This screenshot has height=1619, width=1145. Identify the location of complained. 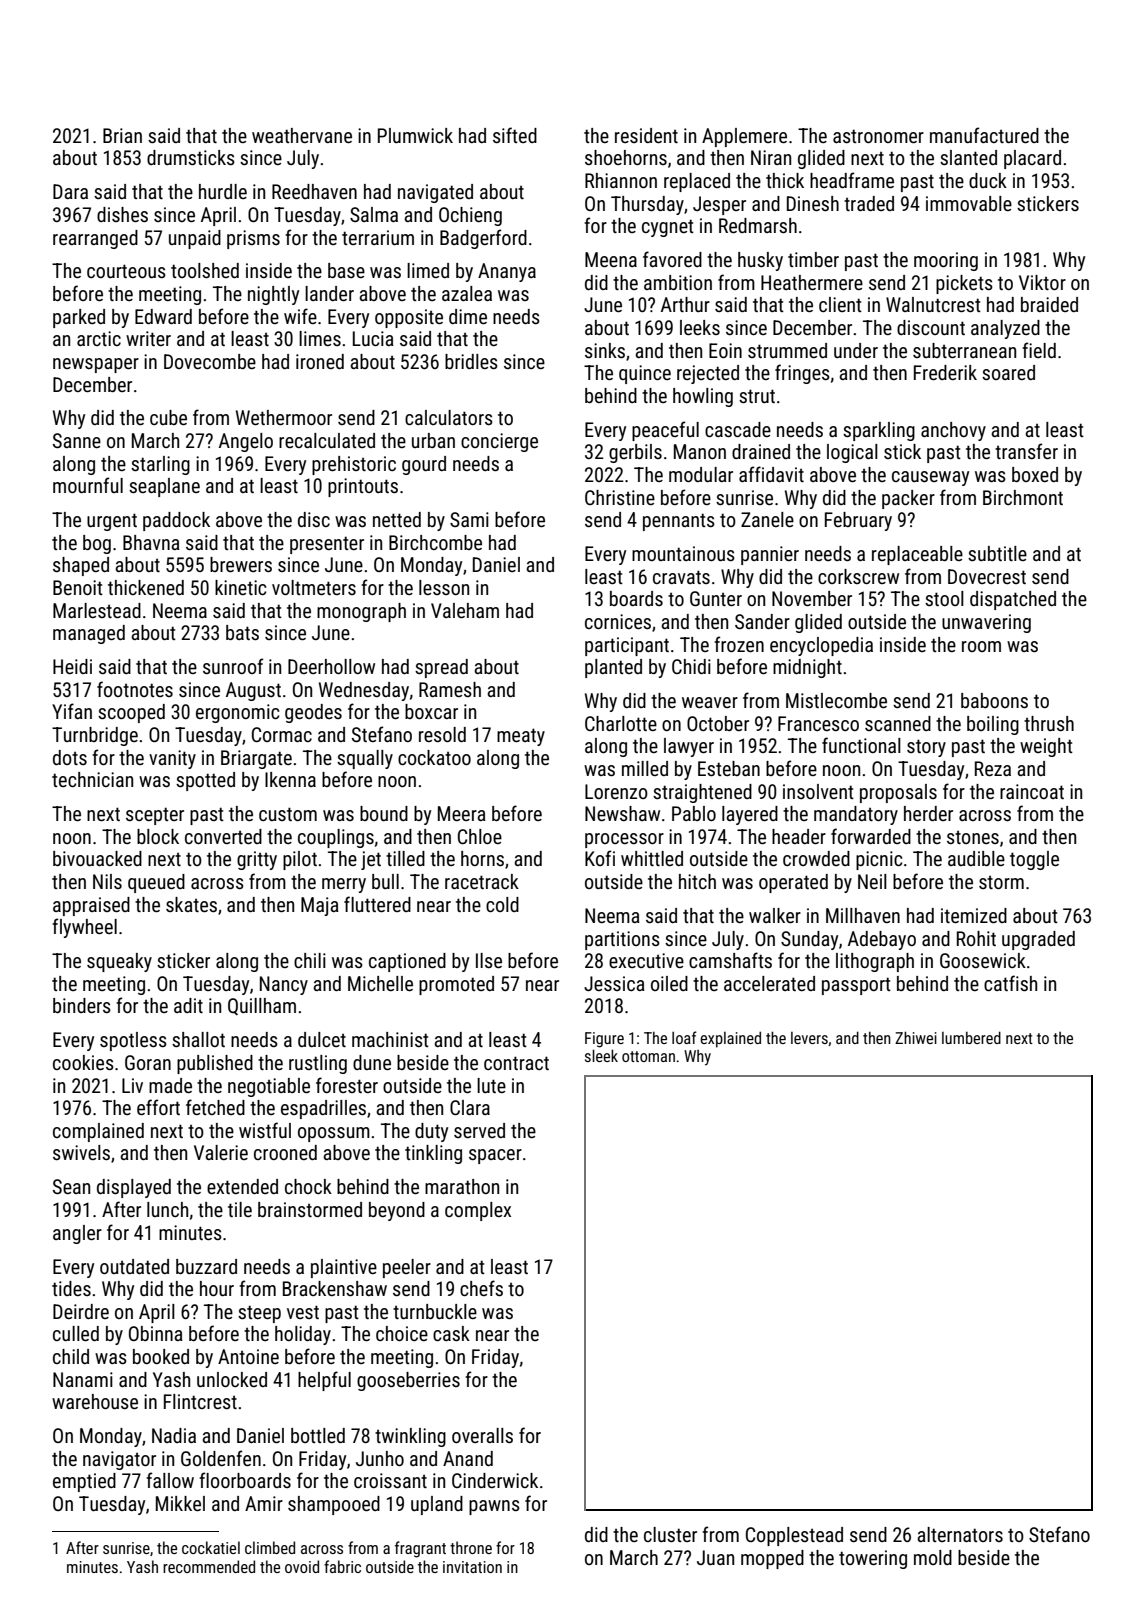
(98, 1132).
